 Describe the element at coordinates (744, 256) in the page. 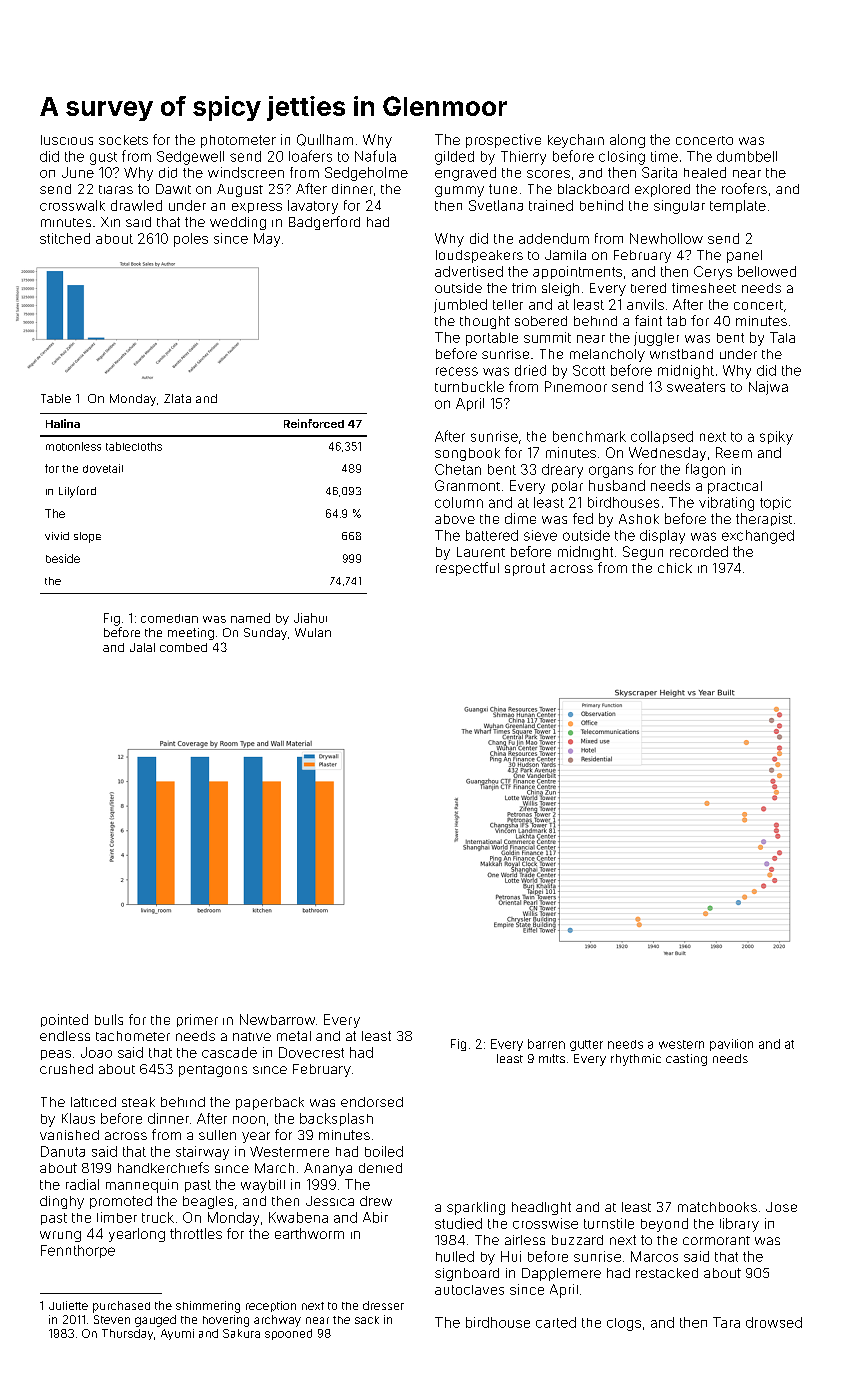

I see `panel` at that location.
